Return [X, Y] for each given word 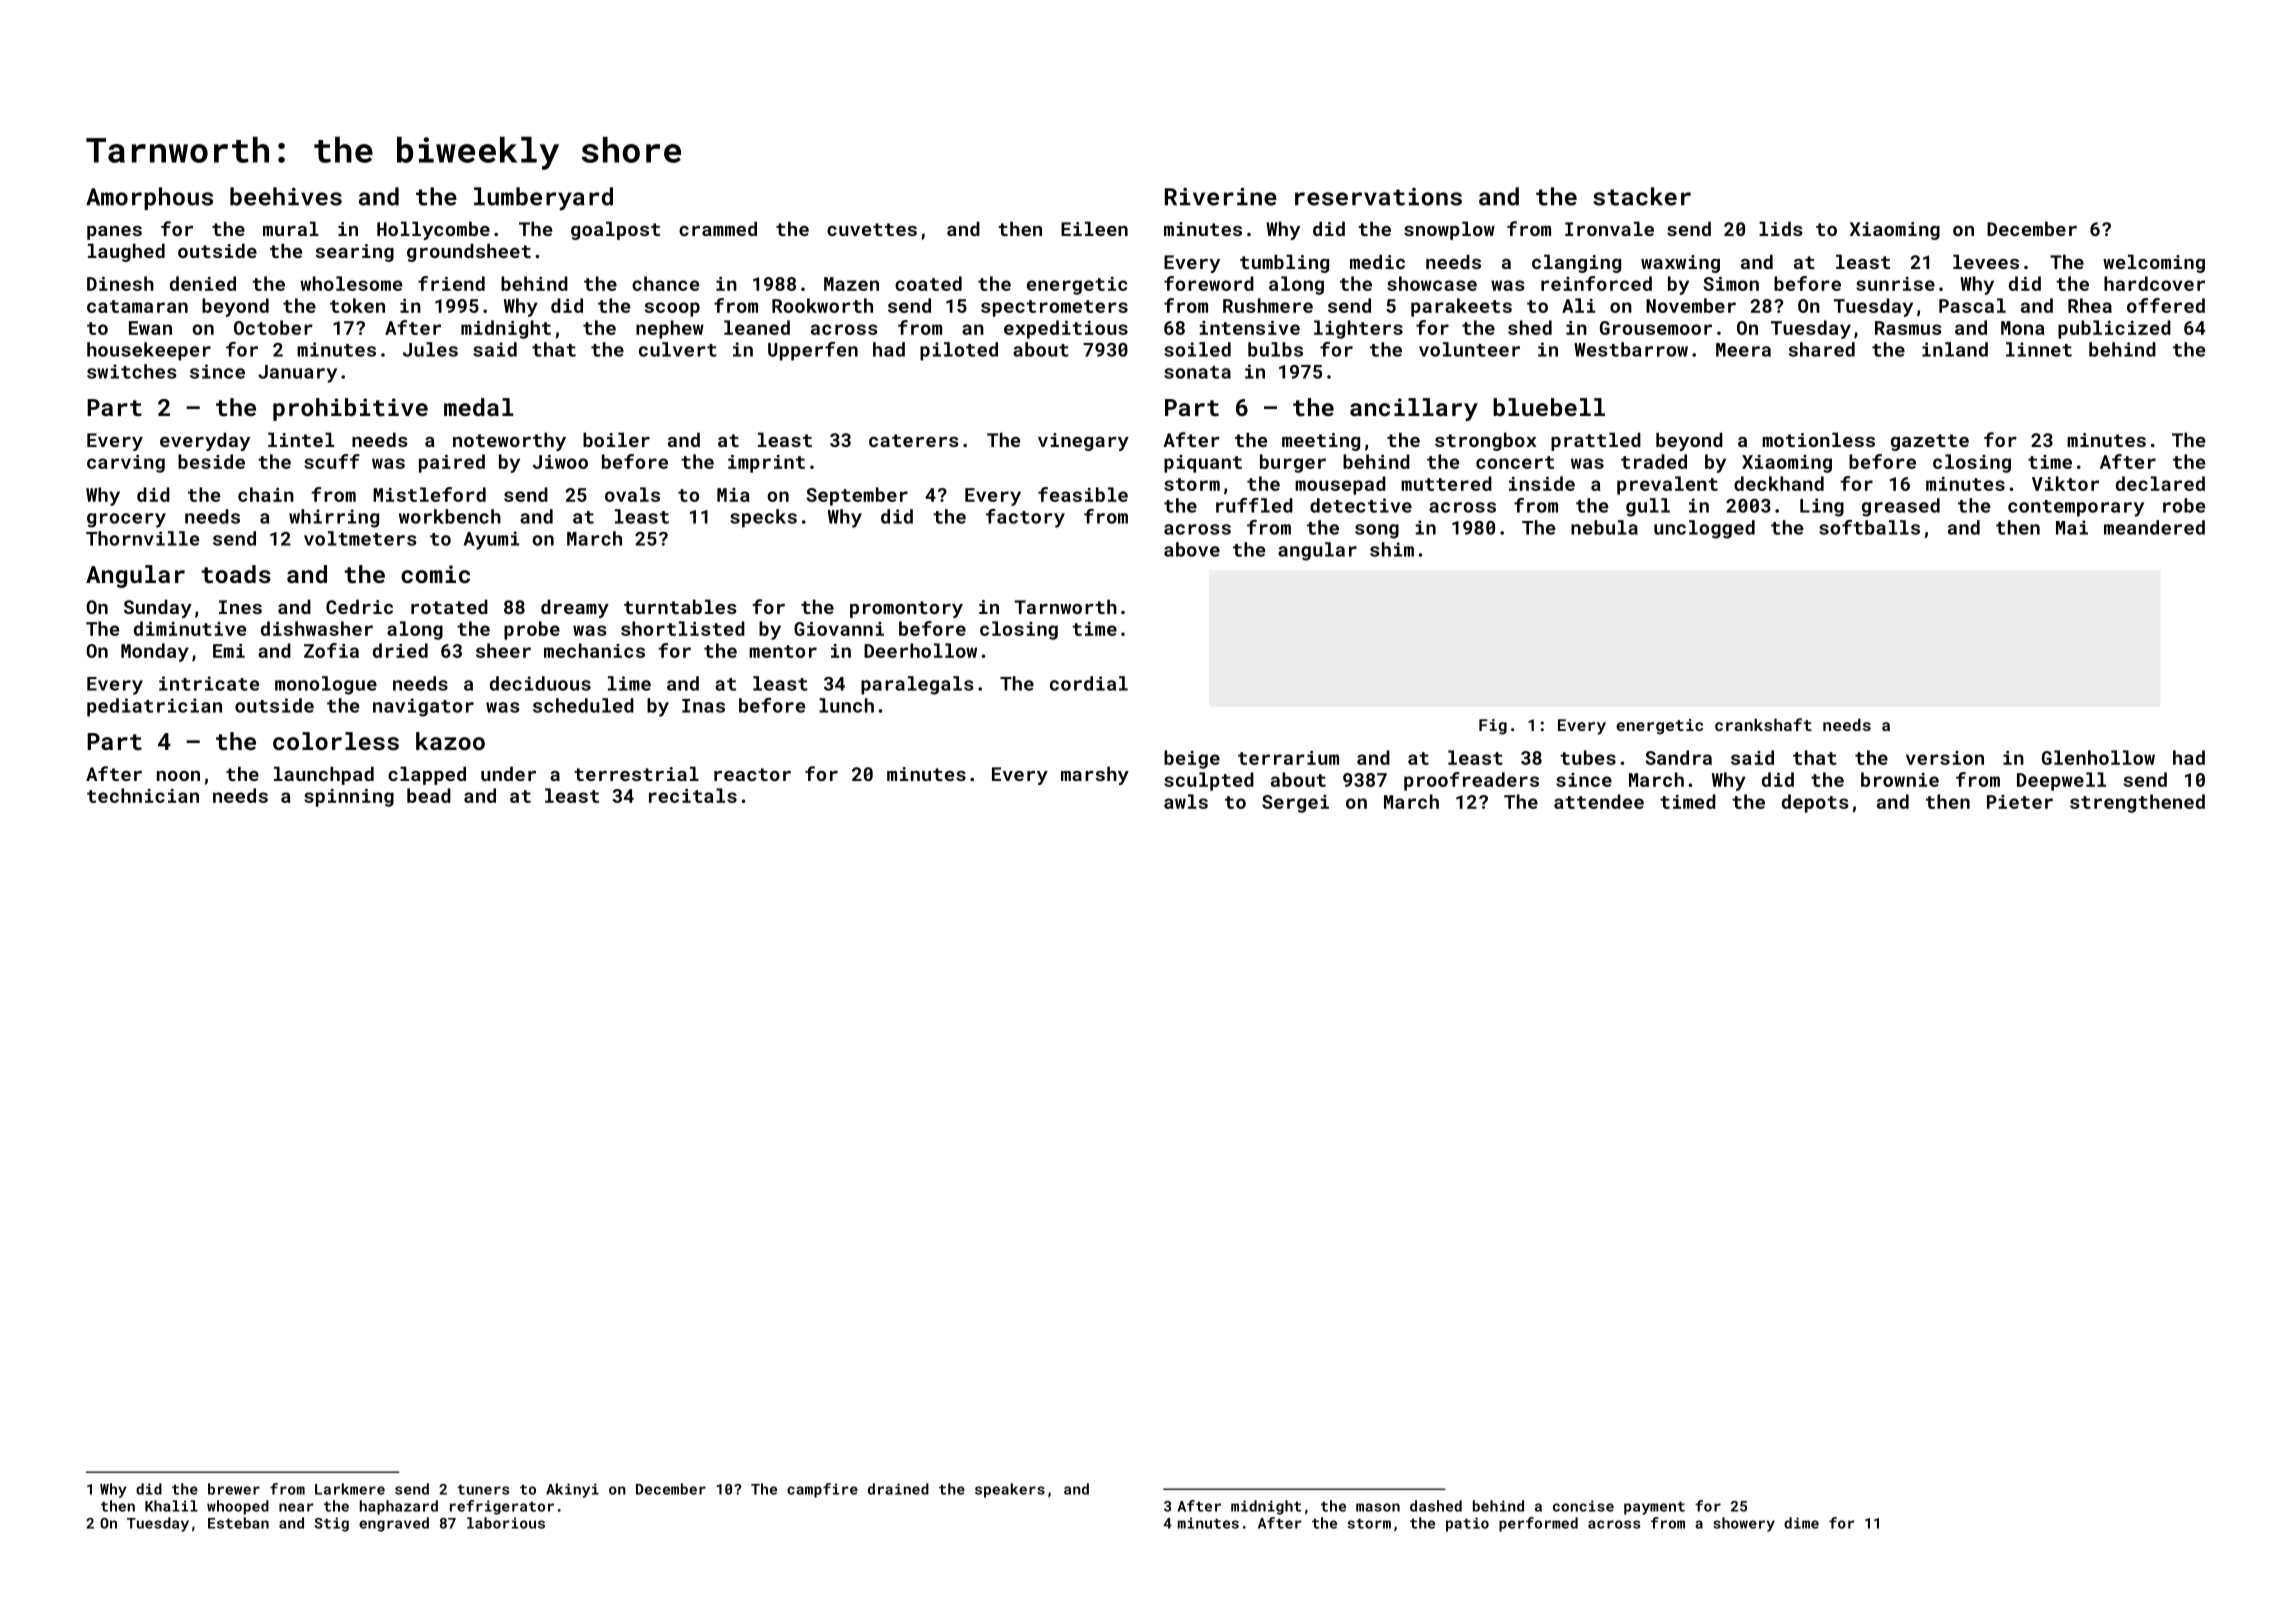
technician [143, 795]
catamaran [137, 306]
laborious [506, 1523]
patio [1467, 1524]
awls [1186, 801]
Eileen [1094, 228]
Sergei [1295, 804]
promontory [906, 609]
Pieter [2020, 802]
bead [429, 795]
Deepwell [2061, 781]
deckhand [1779, 483]
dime [1801, 1523]
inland [1955, 349]
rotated [449, 606]
